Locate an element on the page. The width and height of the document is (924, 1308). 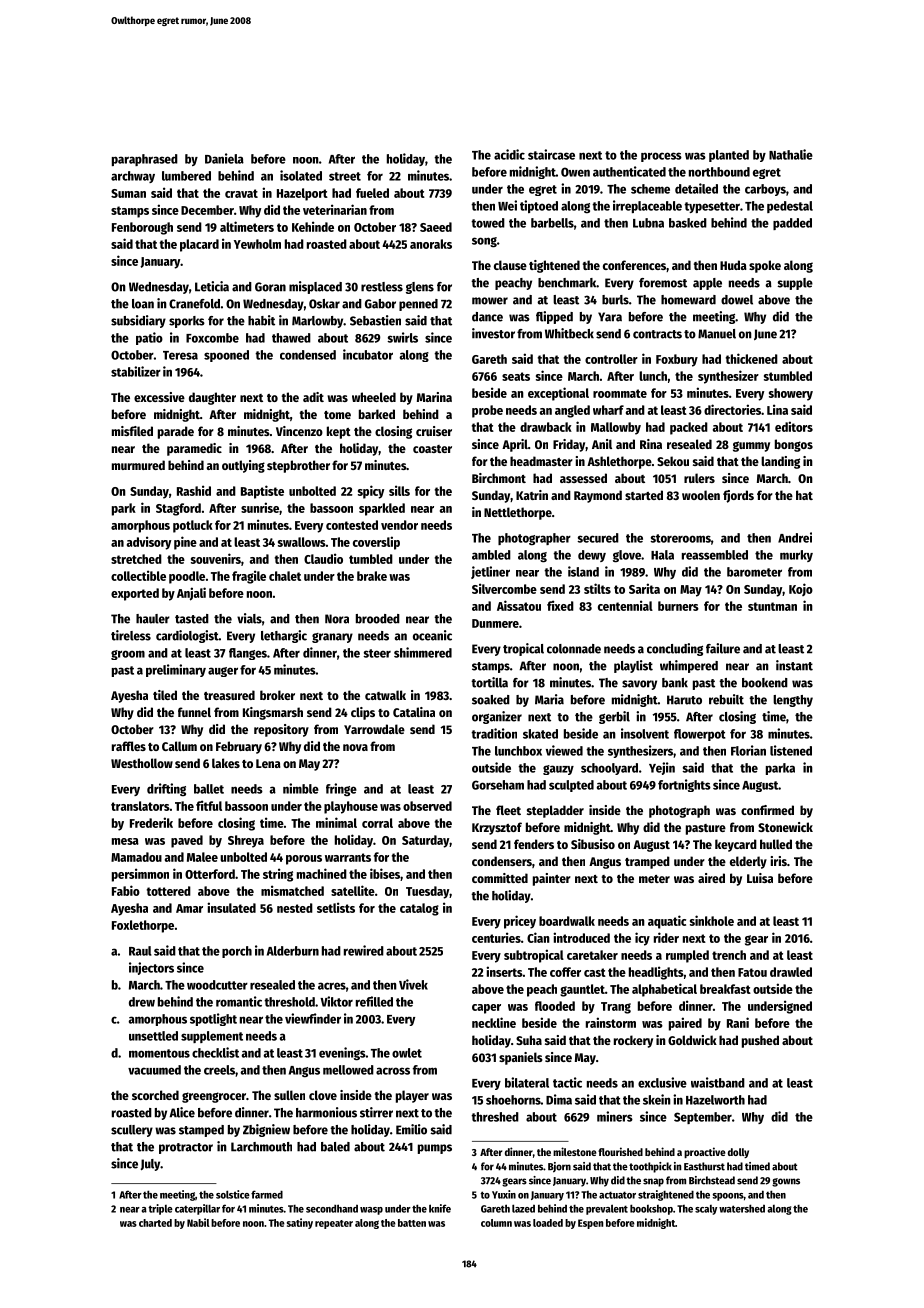
April is located at coordinates (515, 445).
